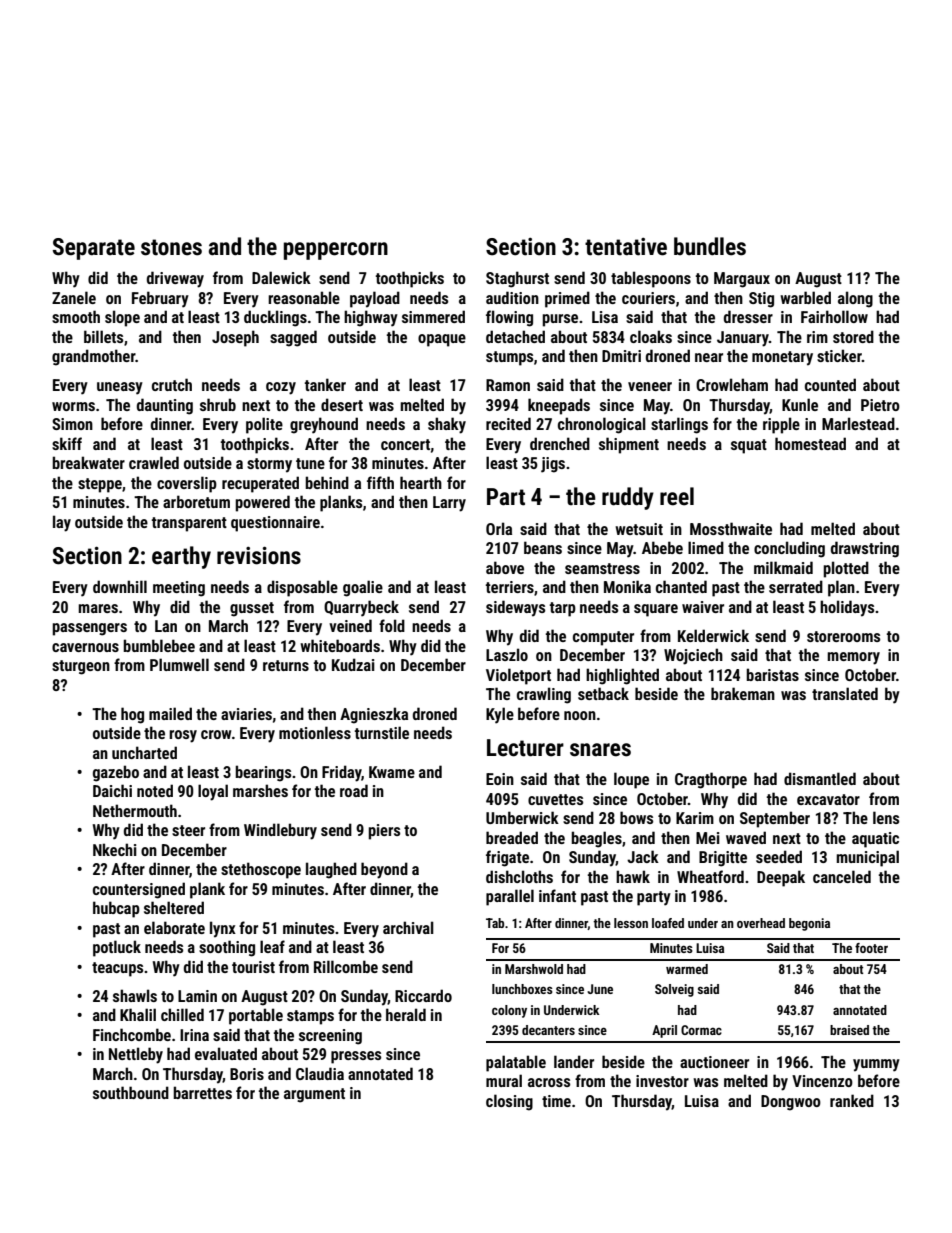  What do you see at coordinates (553, 465) in the page?
I see `jigs` at bounding box center [553, 465].
